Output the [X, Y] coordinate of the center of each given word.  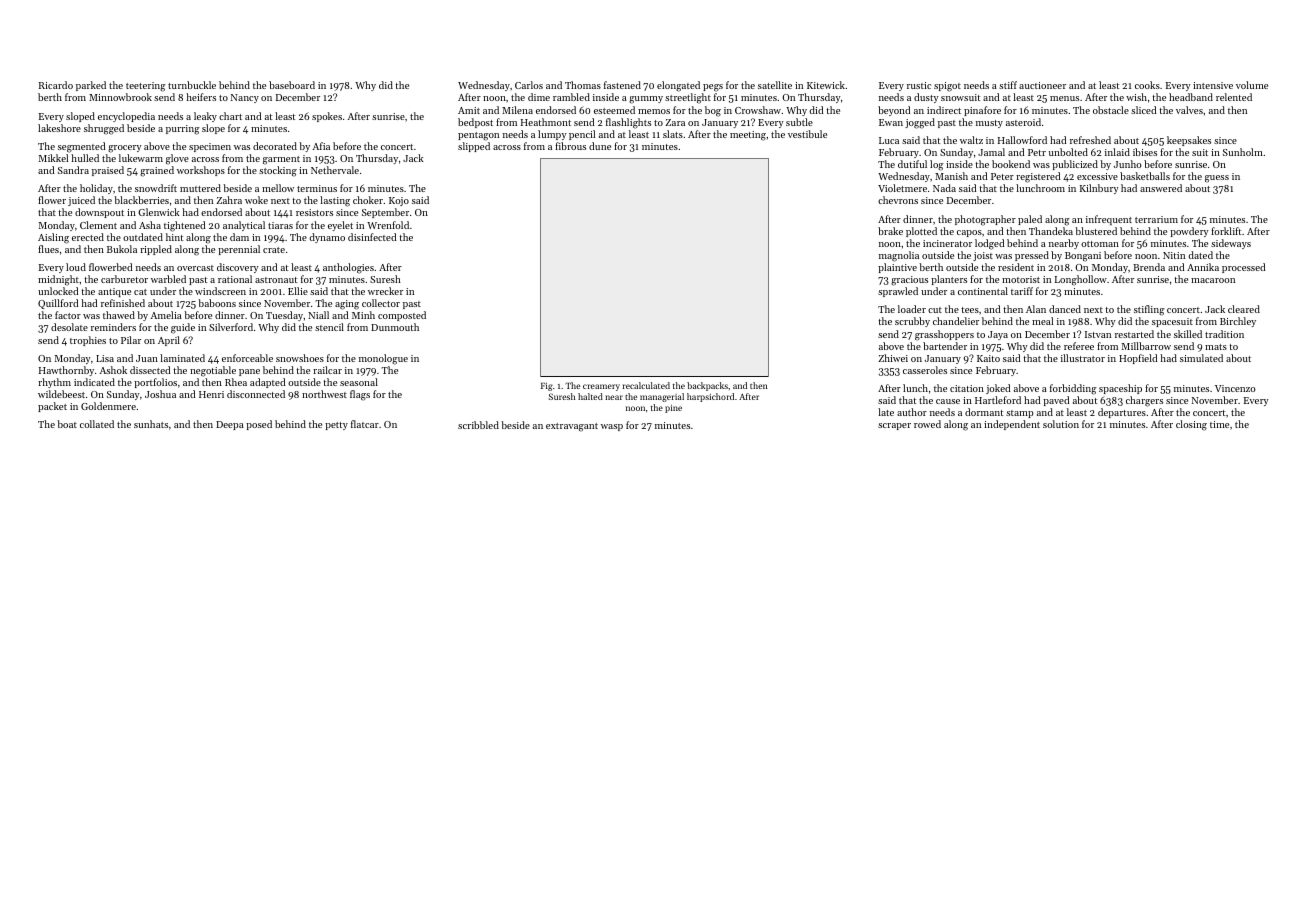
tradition [1224, 334]
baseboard [292, 85]
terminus [317, 188]
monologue [383, 359]
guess [1217, 179]
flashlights [628, 123]
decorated [275, 146]
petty [336, 426]
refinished [123, 303]
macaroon [1213, 280]
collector [381, 303]
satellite [775, 85]
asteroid [1023, 122]
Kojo [399, 201]
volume [1252, 85]
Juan [147, 358]
